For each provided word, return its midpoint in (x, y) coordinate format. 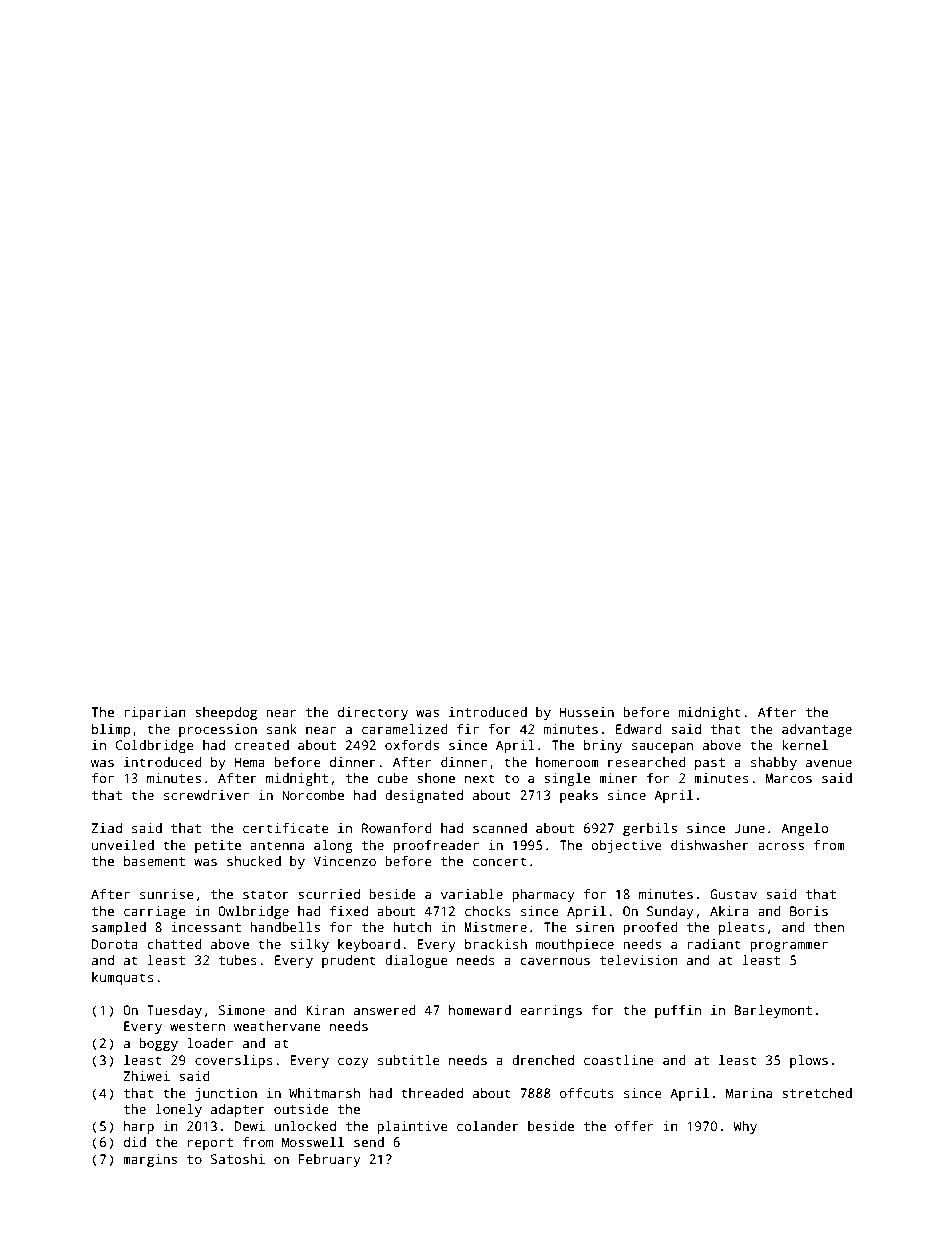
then (829, 927)
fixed (349, 911)
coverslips (234, 1061)
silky (309, 945)
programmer (789, 947)
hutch (412, 927)
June (749, 828)
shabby (774, 763)
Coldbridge (155, 746)
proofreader (436, 846)
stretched (817, 1093)
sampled (119, 928)
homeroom (567, 762)
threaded (432, 1093)
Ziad (106, 828)
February (330, 1160)
